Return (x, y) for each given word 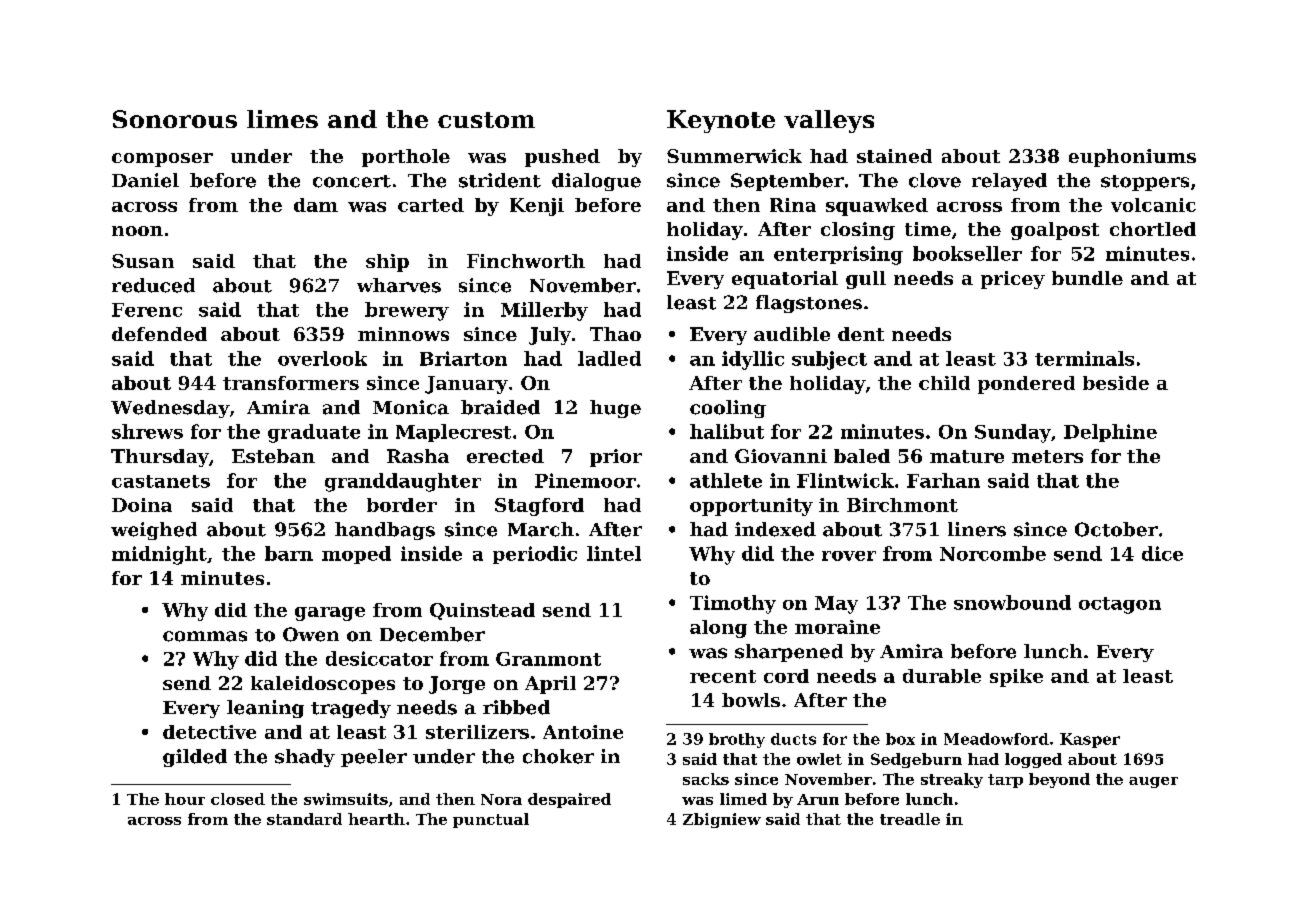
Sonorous (175, 119)
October (1116, 529)
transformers (291, 383)
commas (205, 636)
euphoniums (1132, 158)
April (550, 685)
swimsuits (346, 799)
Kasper (1090, 740)
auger (1153, 782)
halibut (727, 431)
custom (486, 120)
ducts (793, 739)
